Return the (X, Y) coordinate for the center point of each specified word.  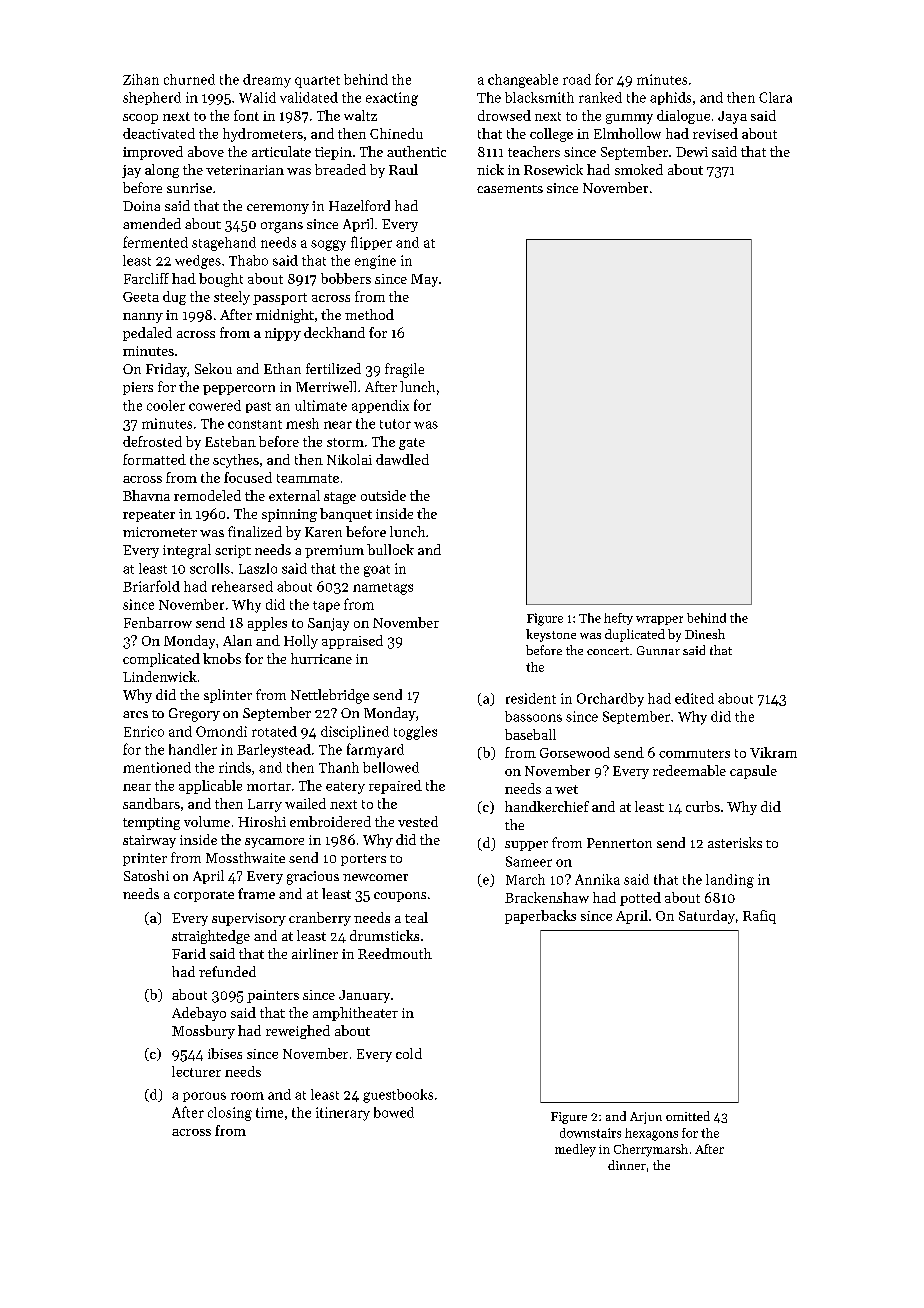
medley (575, 1150)
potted (640, 899)
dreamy (267, 81)
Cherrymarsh (651, 1150)
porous (204, 1097)
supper (526, 846)
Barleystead (274, 751)
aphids (670, 98)
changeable (523, 81)
